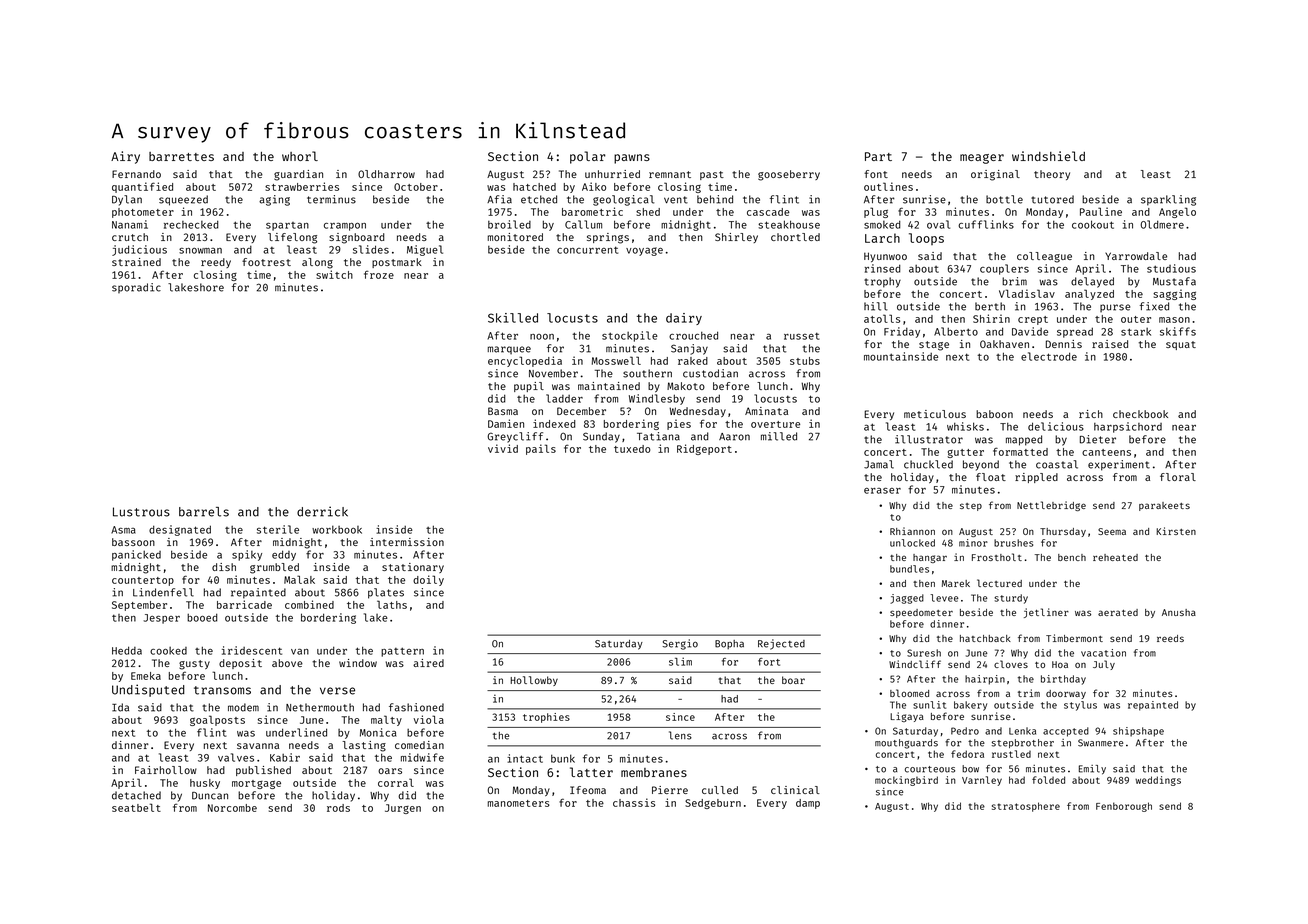 This document has height=924, width=1308. I want to click on barrettes, so click(181, 156).
